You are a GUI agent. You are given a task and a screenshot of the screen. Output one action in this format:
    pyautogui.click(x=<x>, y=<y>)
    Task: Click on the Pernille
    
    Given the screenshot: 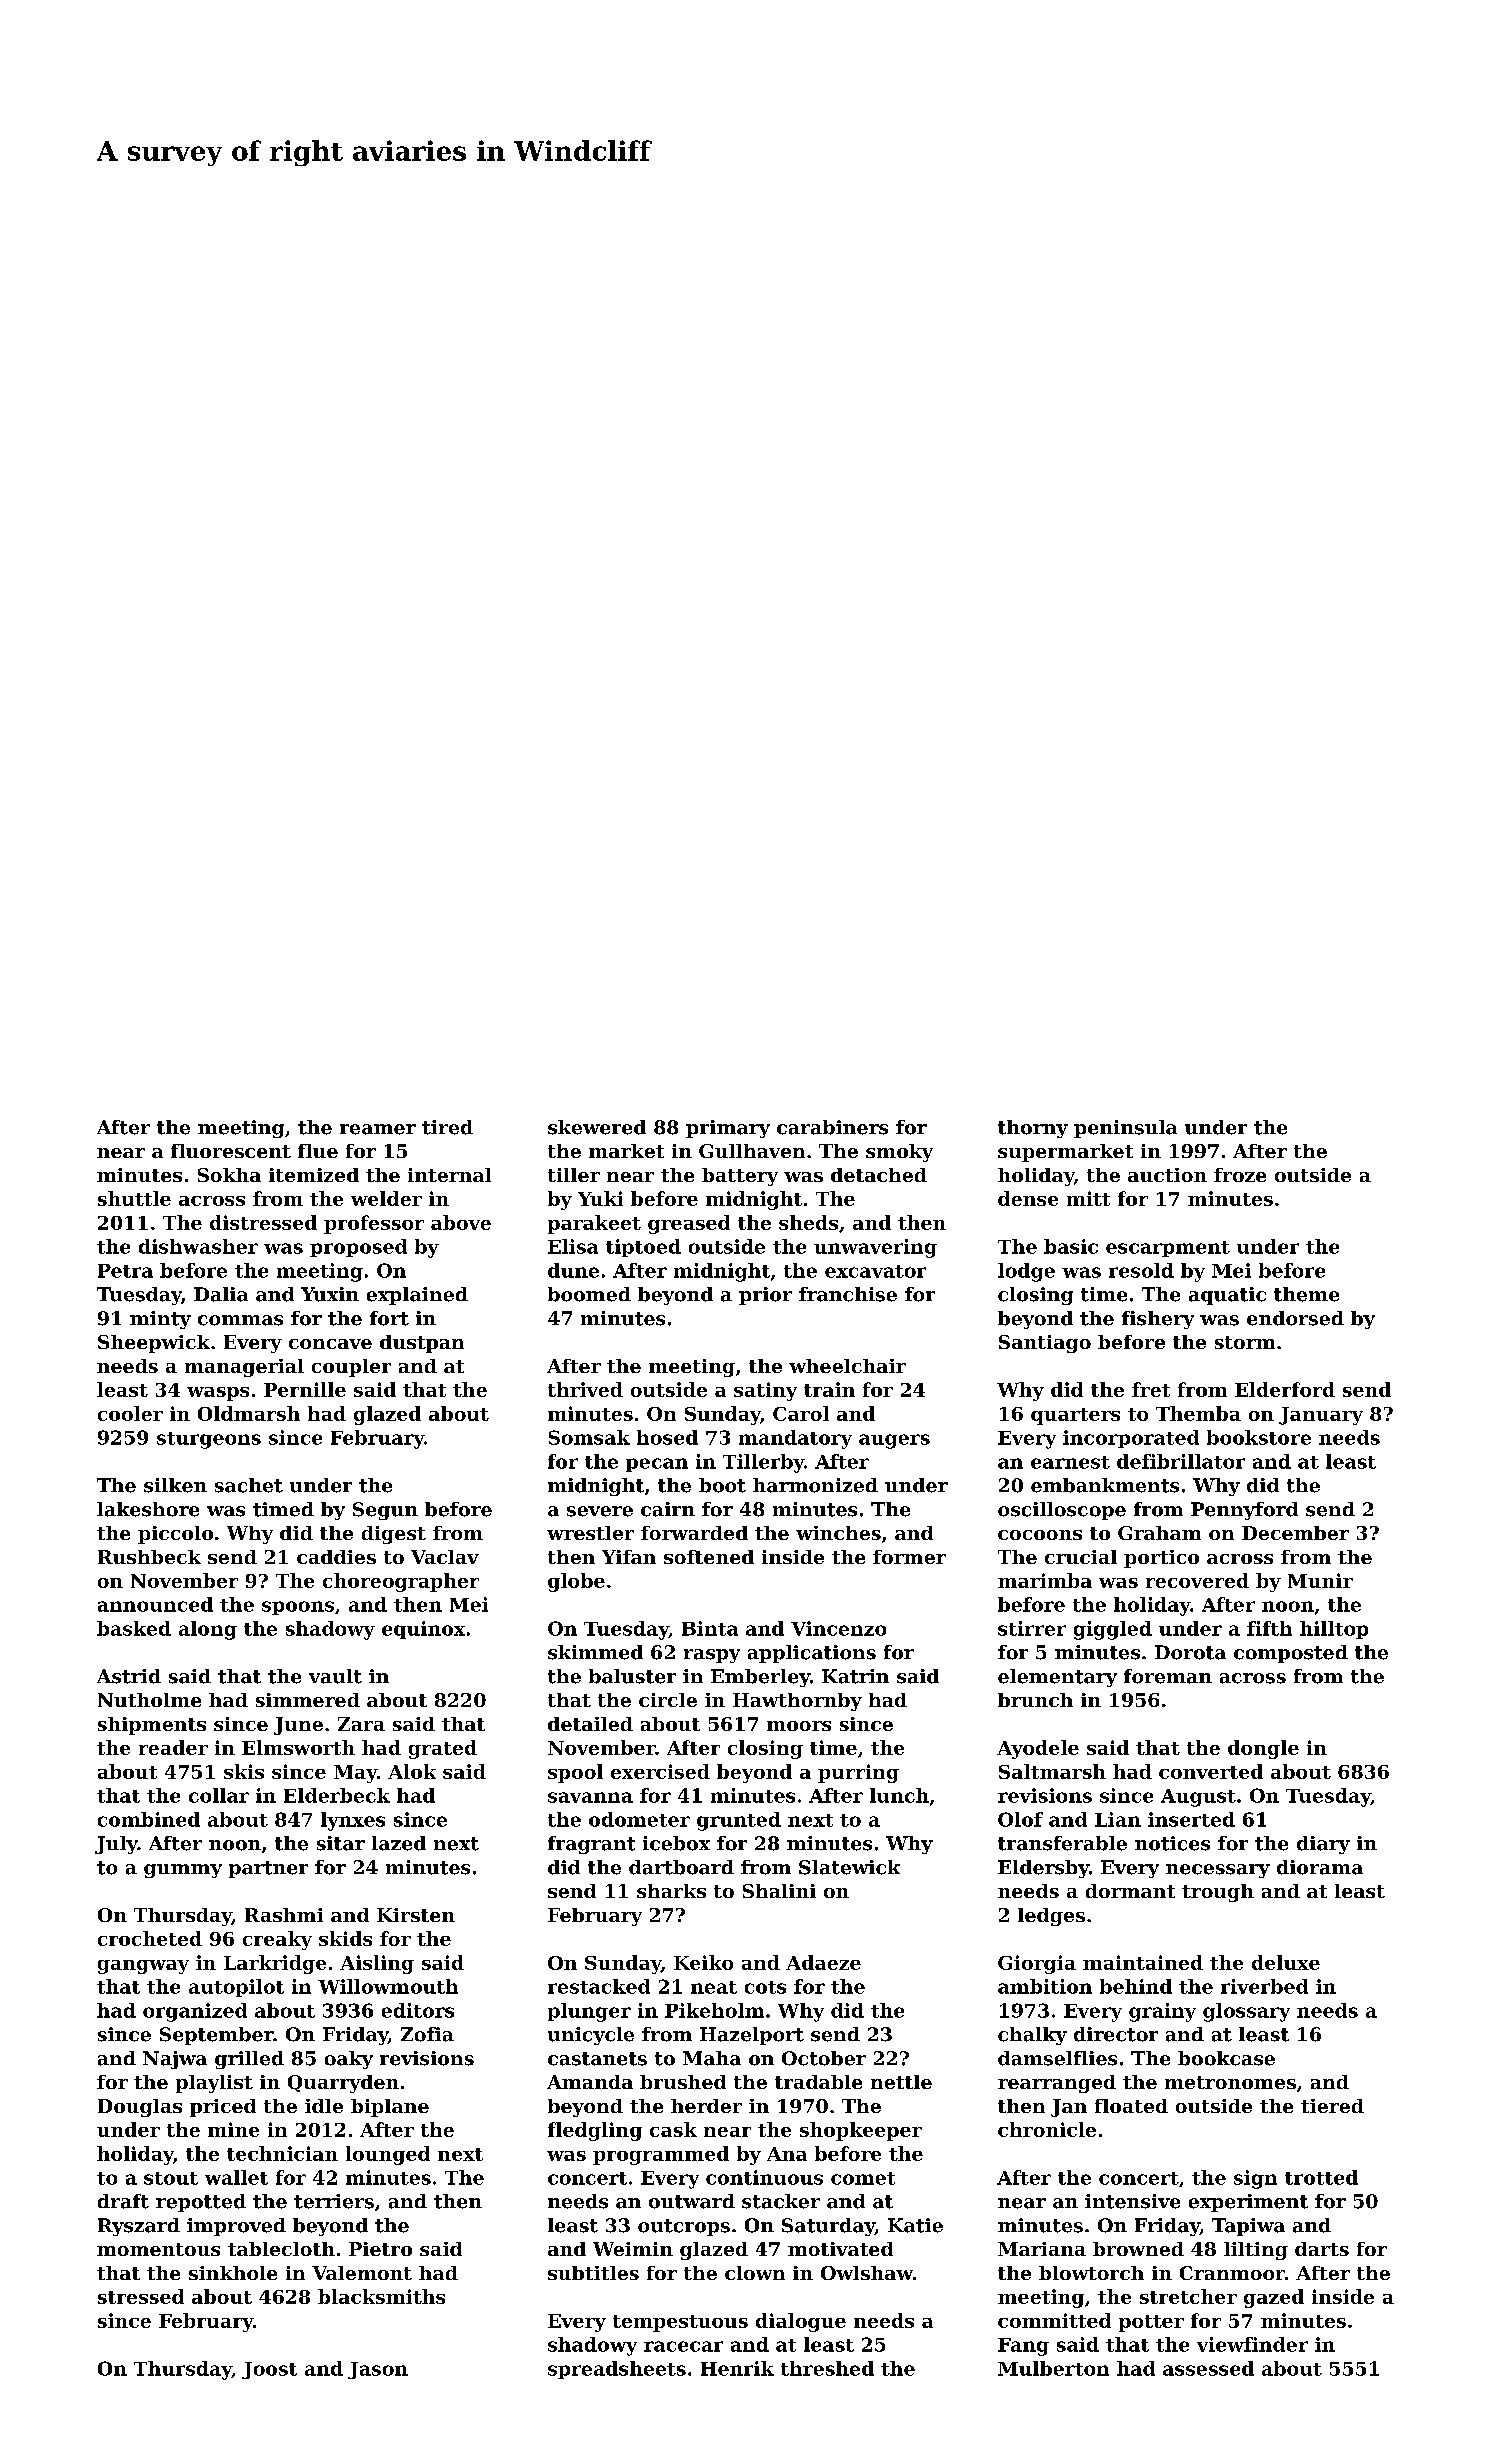 What is the action you would take?
    pyautogui.click(x=305, y=1389)
